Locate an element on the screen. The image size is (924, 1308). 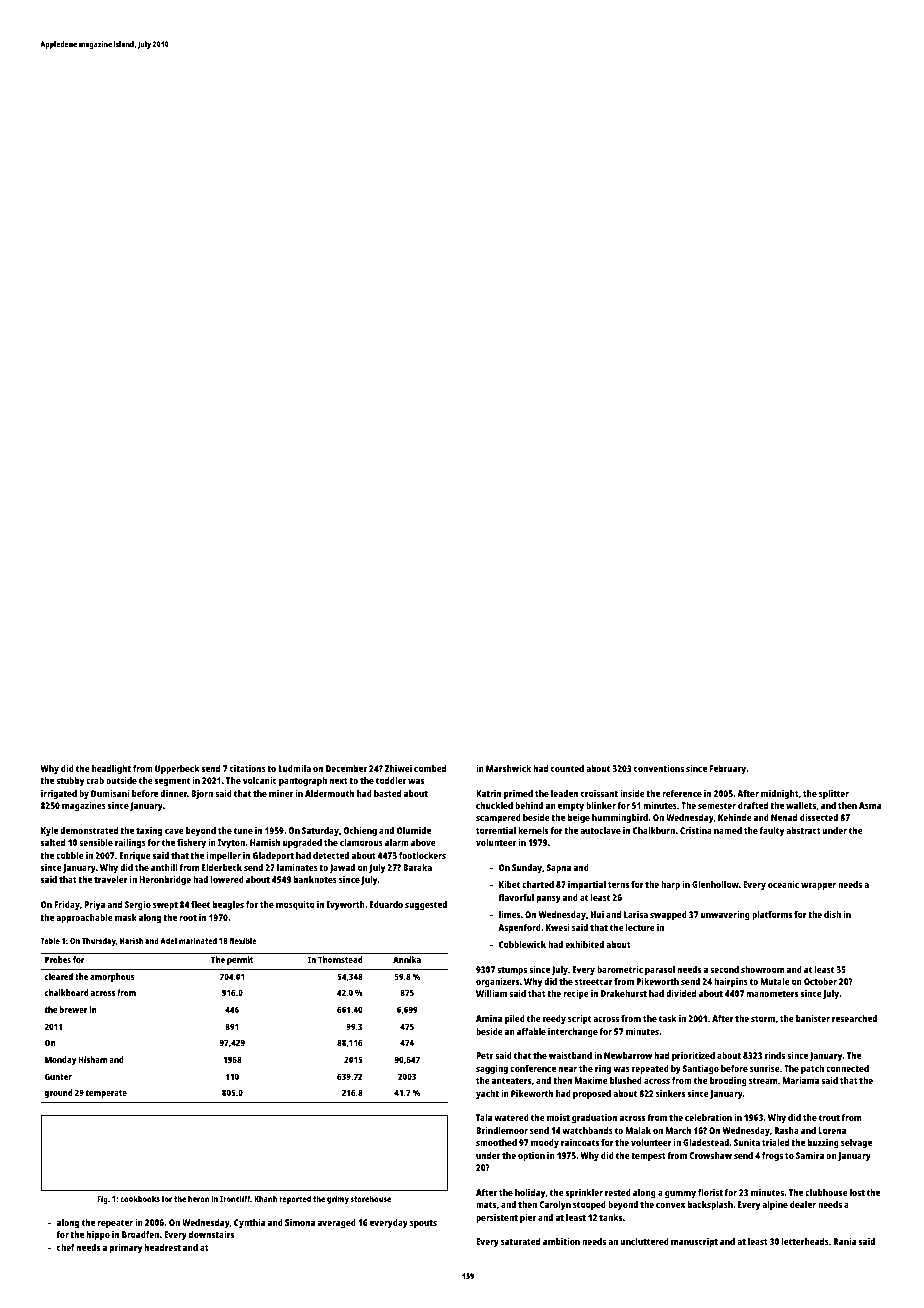
headrest is located at coordinates (163, 1247).
